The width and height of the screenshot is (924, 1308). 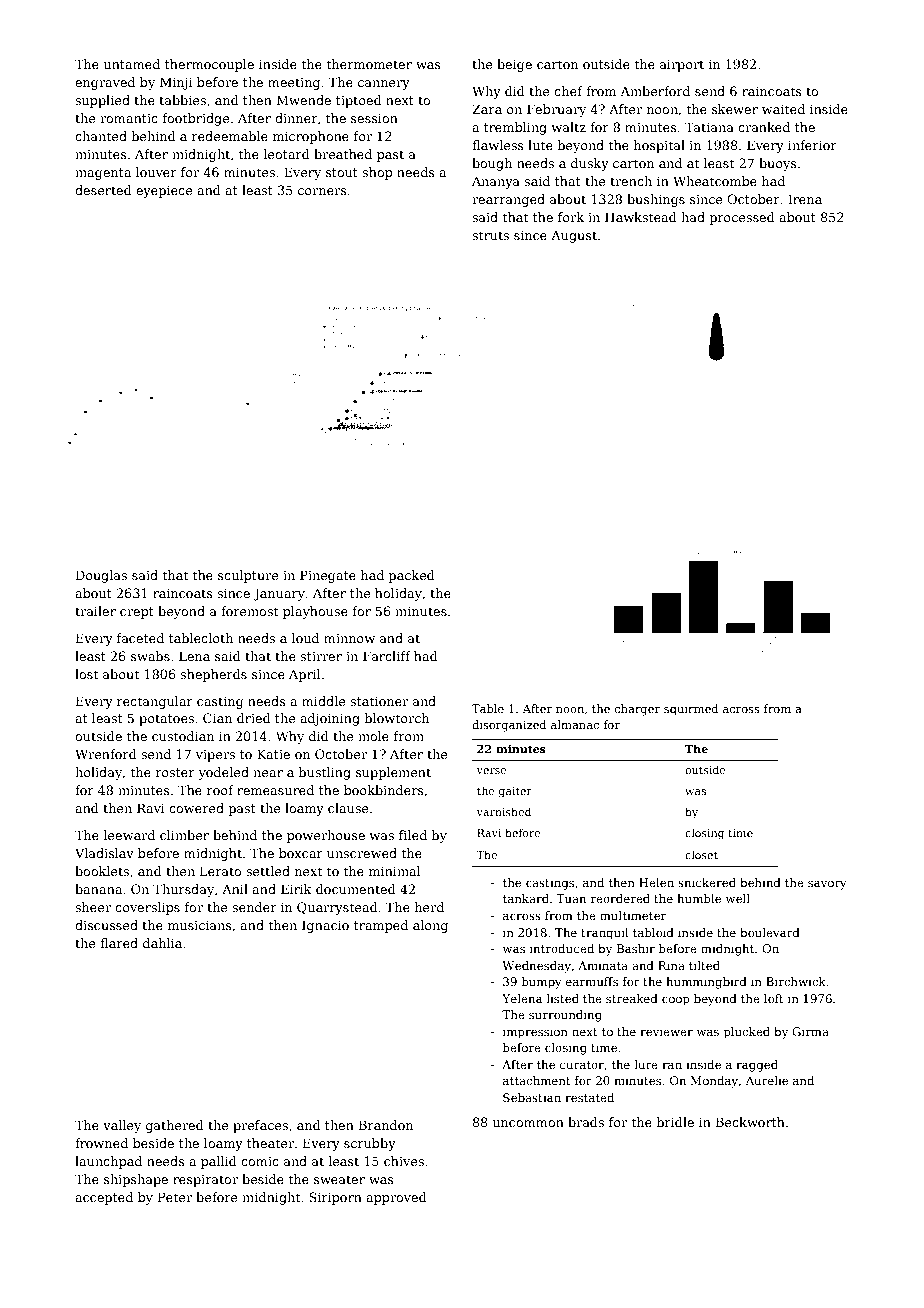 What do you see at coordinates (682, 65) in the screenshot?
I see `airport` at bounding box center [682, 65].
